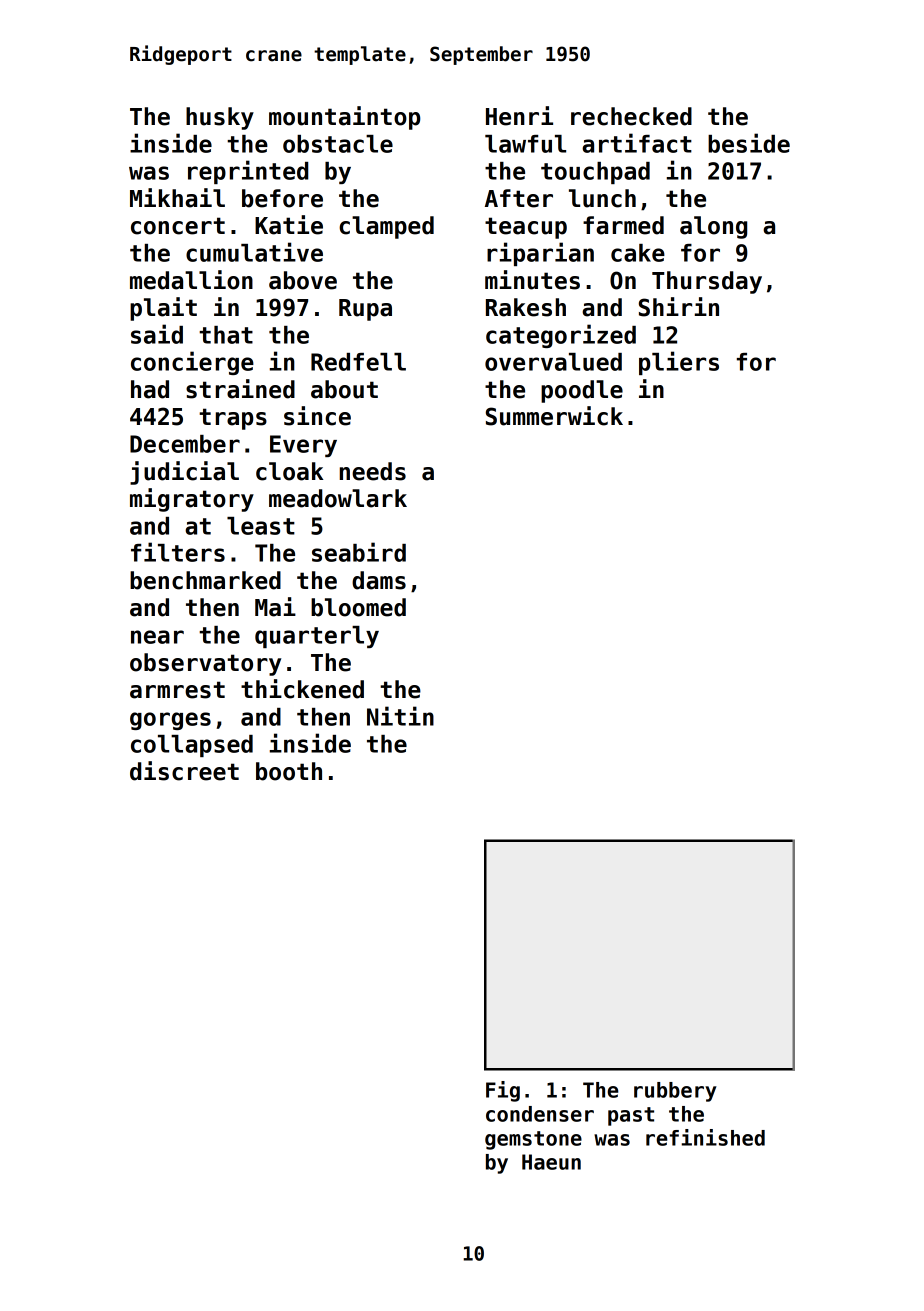  Describe the element at coordinates (503, 1091) in the document. I see `Fig` at that location.
